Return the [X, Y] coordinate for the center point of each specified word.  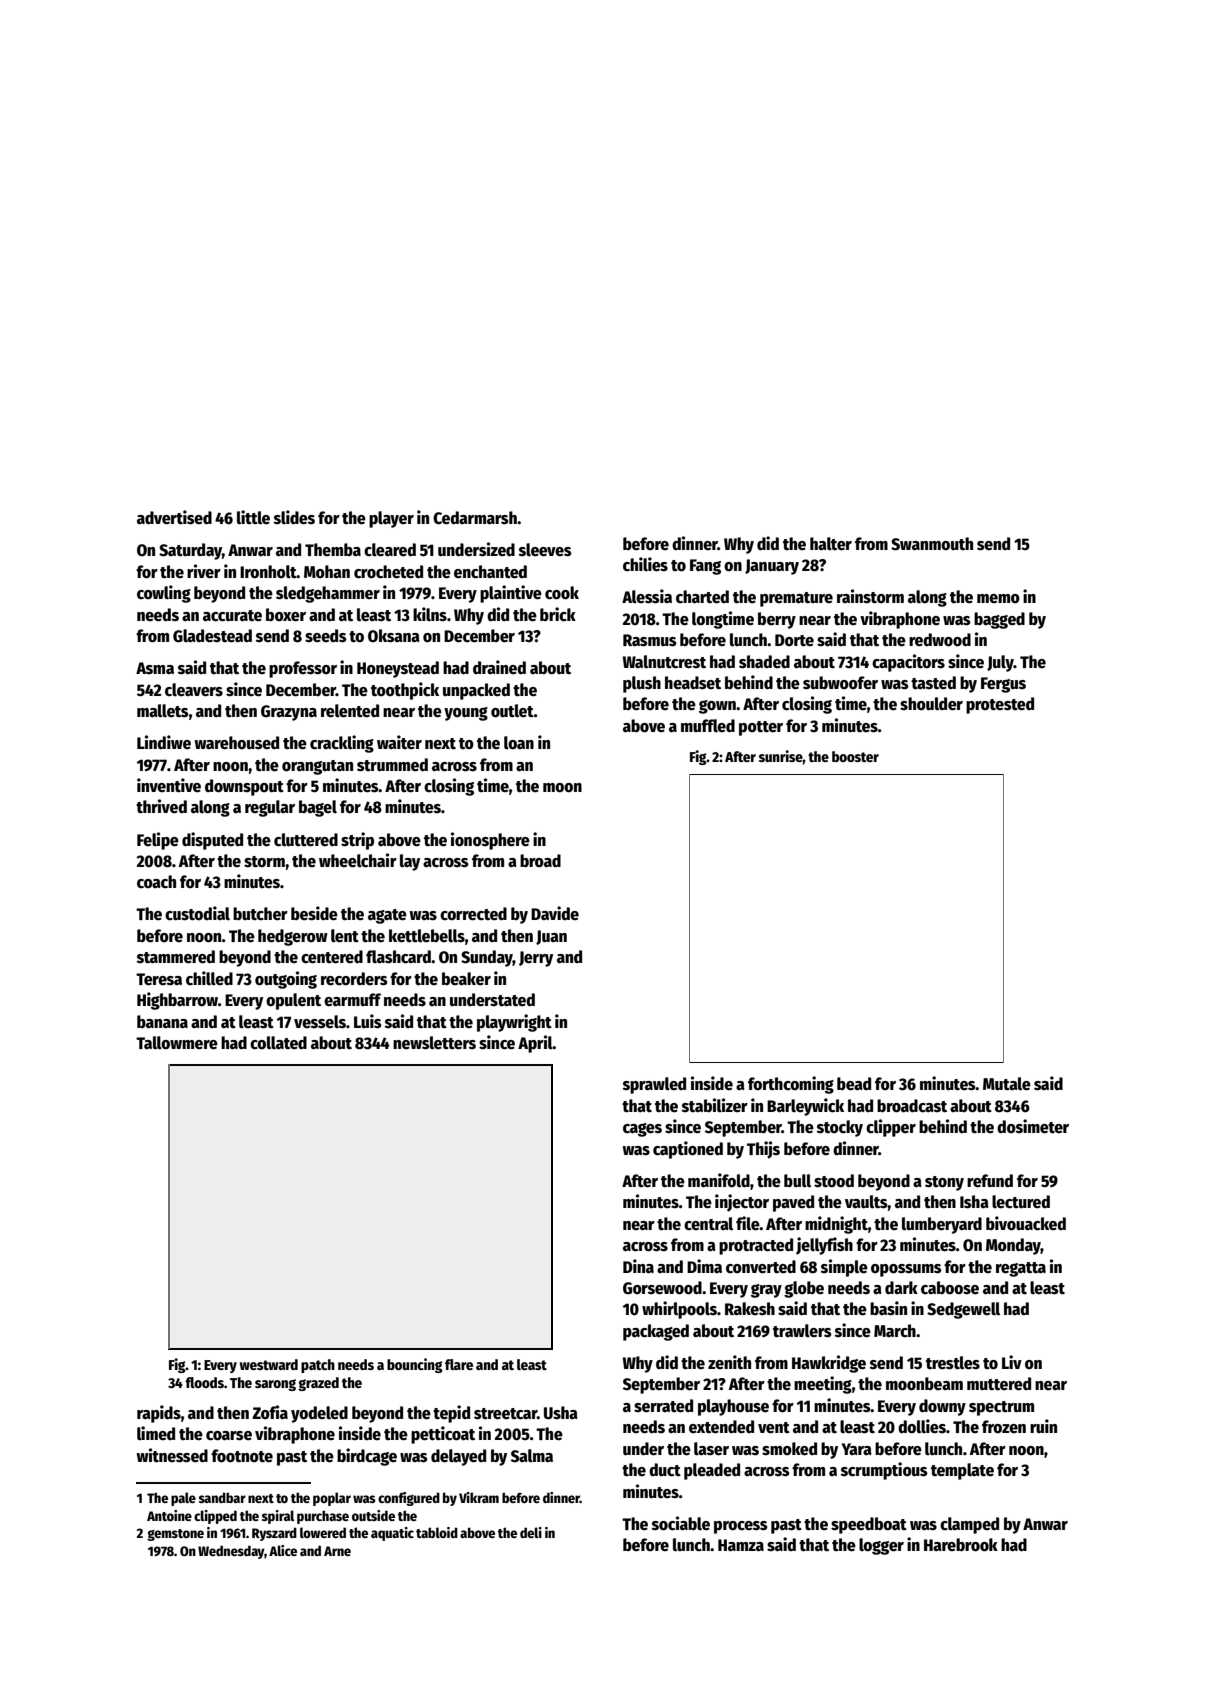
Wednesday [231, 1552]
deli [531, 1532]
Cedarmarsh [475, 518]
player [391, 519]
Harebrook [961, 1545]
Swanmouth [932, 544]
